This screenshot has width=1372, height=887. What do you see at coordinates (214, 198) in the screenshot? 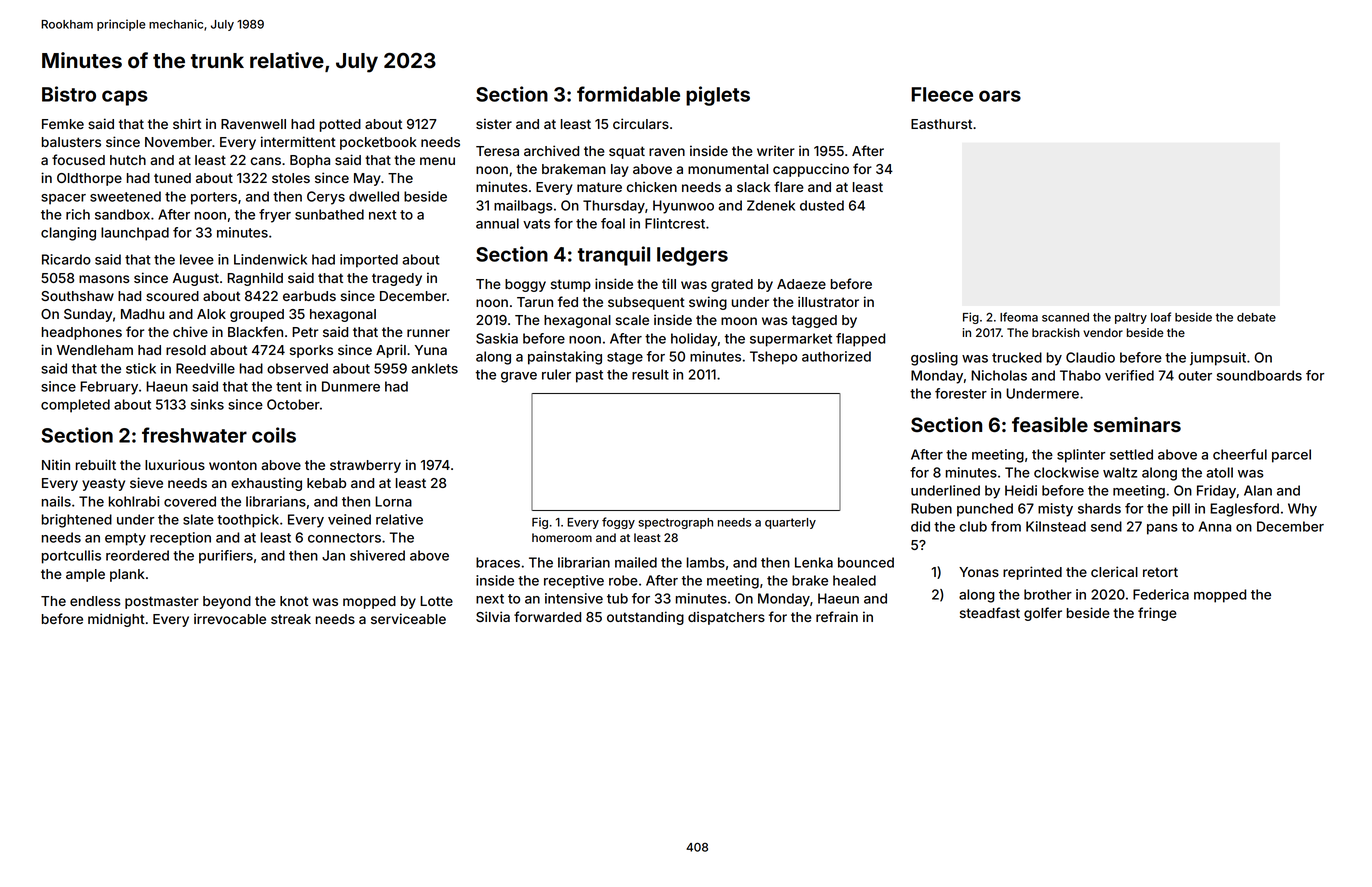
I see `porters` at bounding box center [214, 198].
